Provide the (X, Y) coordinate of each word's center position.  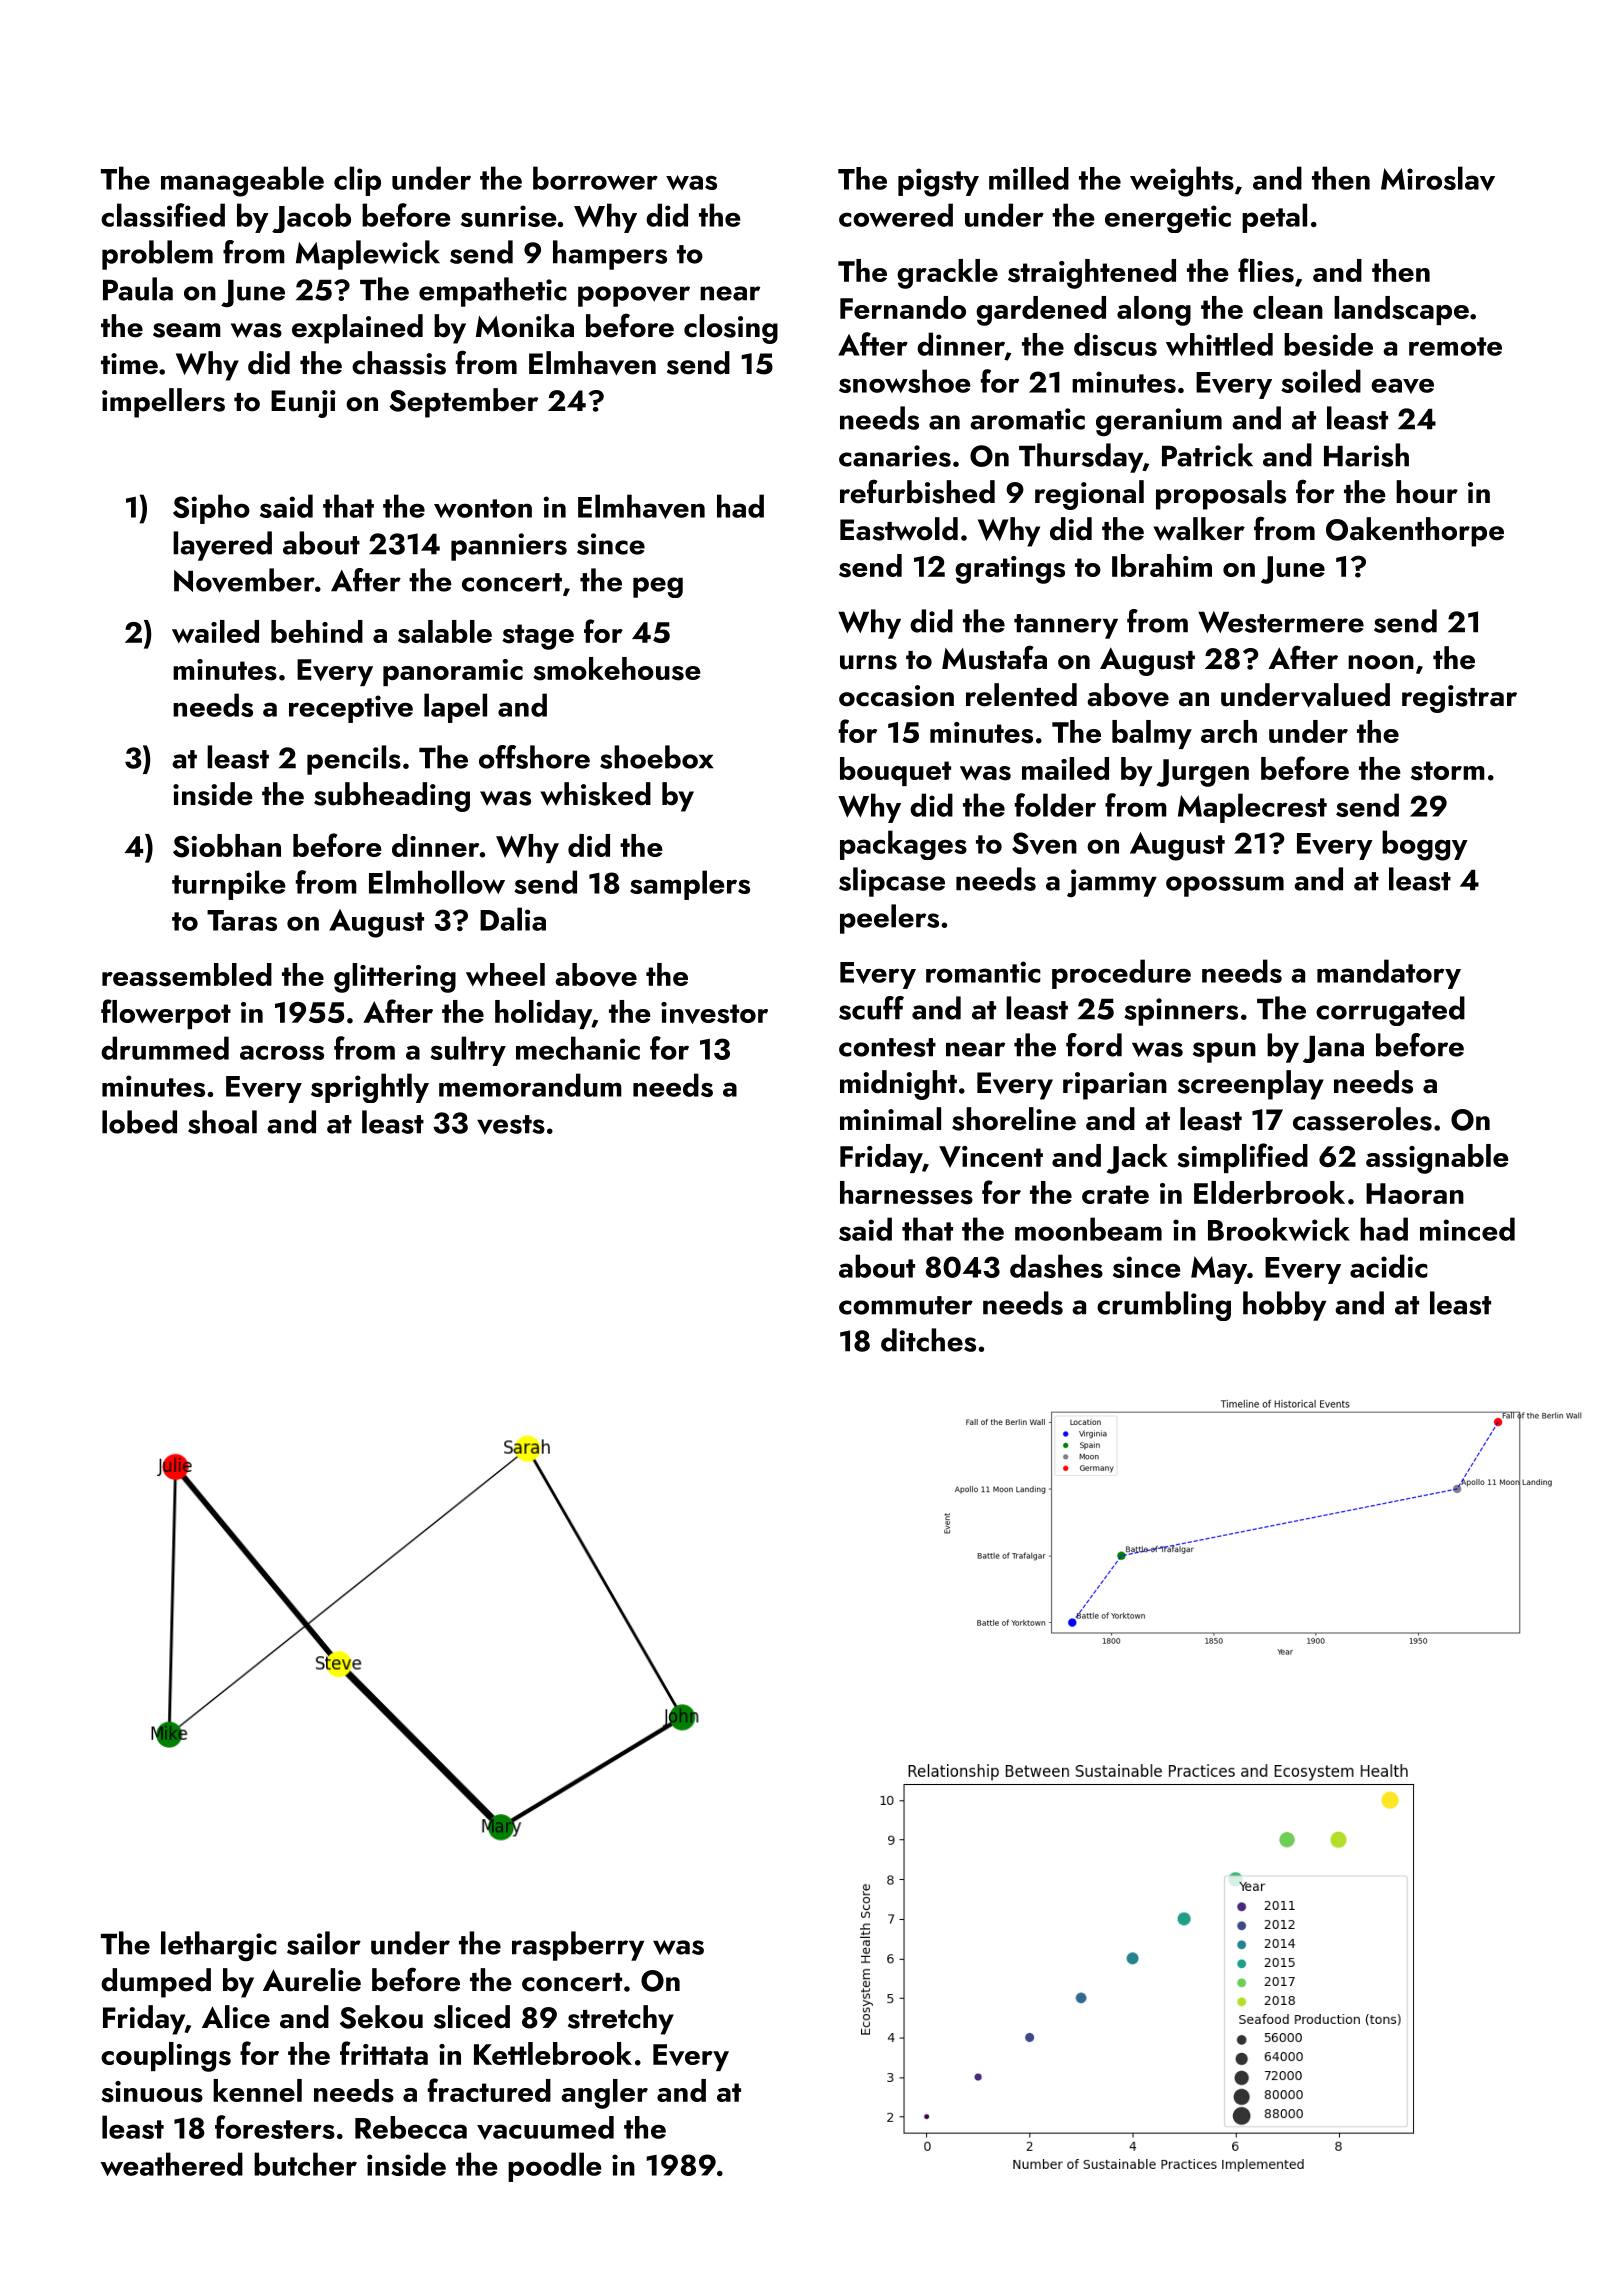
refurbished (917, 491)
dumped (156, 1983)
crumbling (1164, 1306)
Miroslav (1438, 178)
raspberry (578, 1946)
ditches (928, 1340)
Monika (525, 326)
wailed (215, 631)
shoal (222, 1122)
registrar (1459, 699)
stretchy (621, 2020)
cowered (896, 215)
